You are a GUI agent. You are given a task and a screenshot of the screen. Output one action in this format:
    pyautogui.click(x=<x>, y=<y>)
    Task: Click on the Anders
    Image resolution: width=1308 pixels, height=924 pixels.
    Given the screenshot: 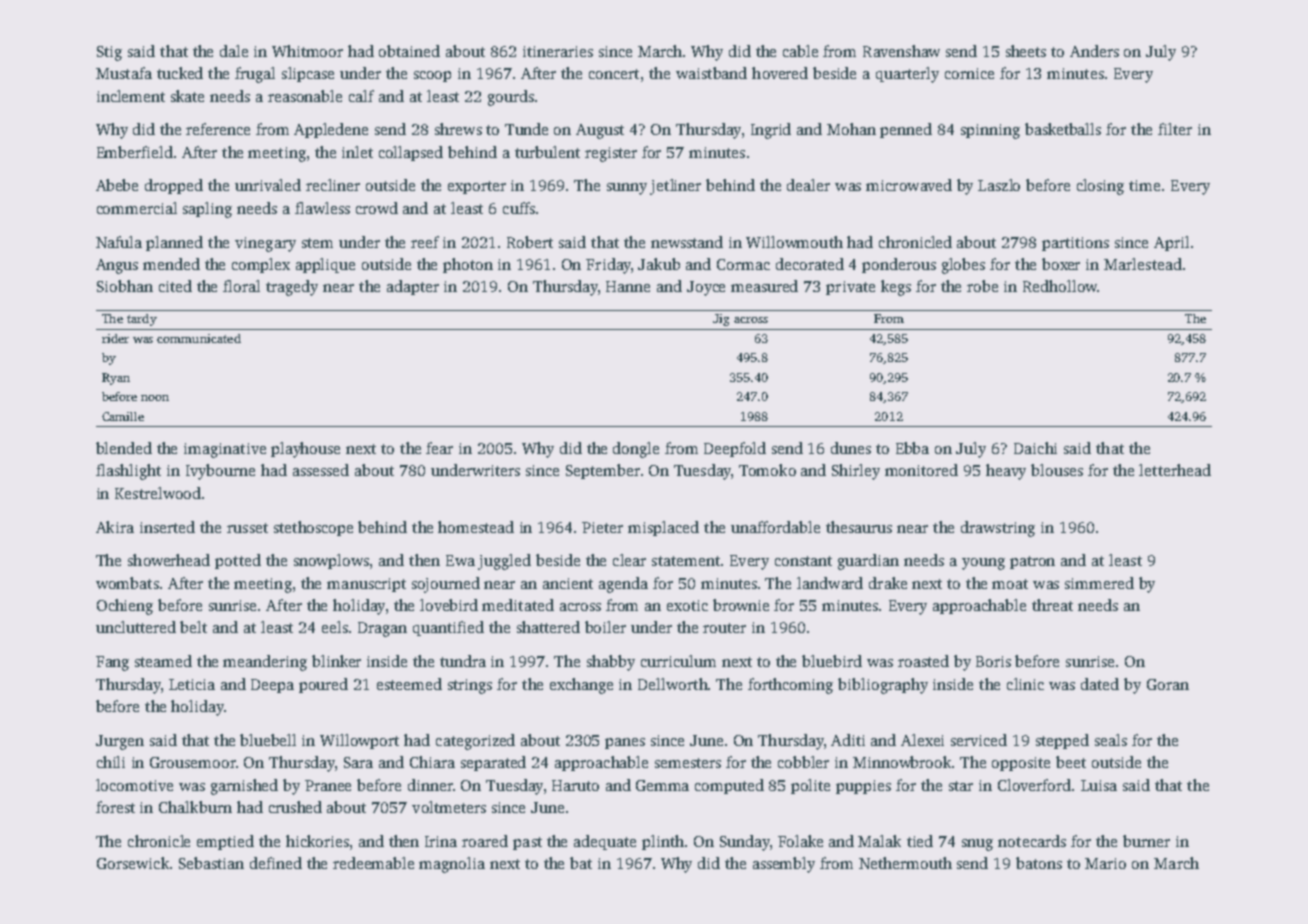 What is the action you would take?
    pyautogui.click(x=1094, y=51)
